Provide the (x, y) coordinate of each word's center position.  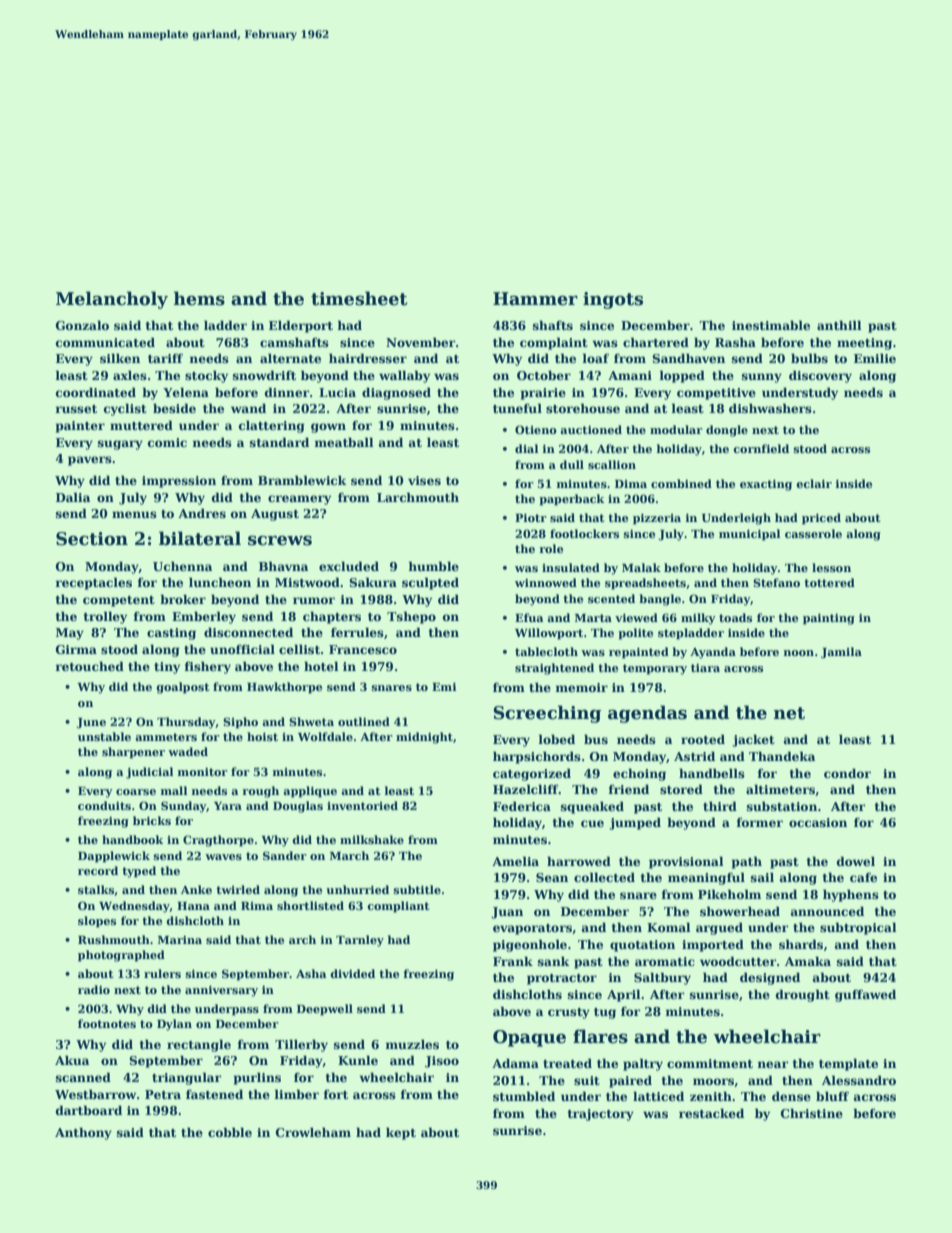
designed (770, 978)
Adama (515, 1063)
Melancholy (112, 300)
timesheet (359, 298)
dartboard (89, 1110)
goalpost (182, 688)
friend (628, 789)
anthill (839, 325)
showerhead (740, 911)
